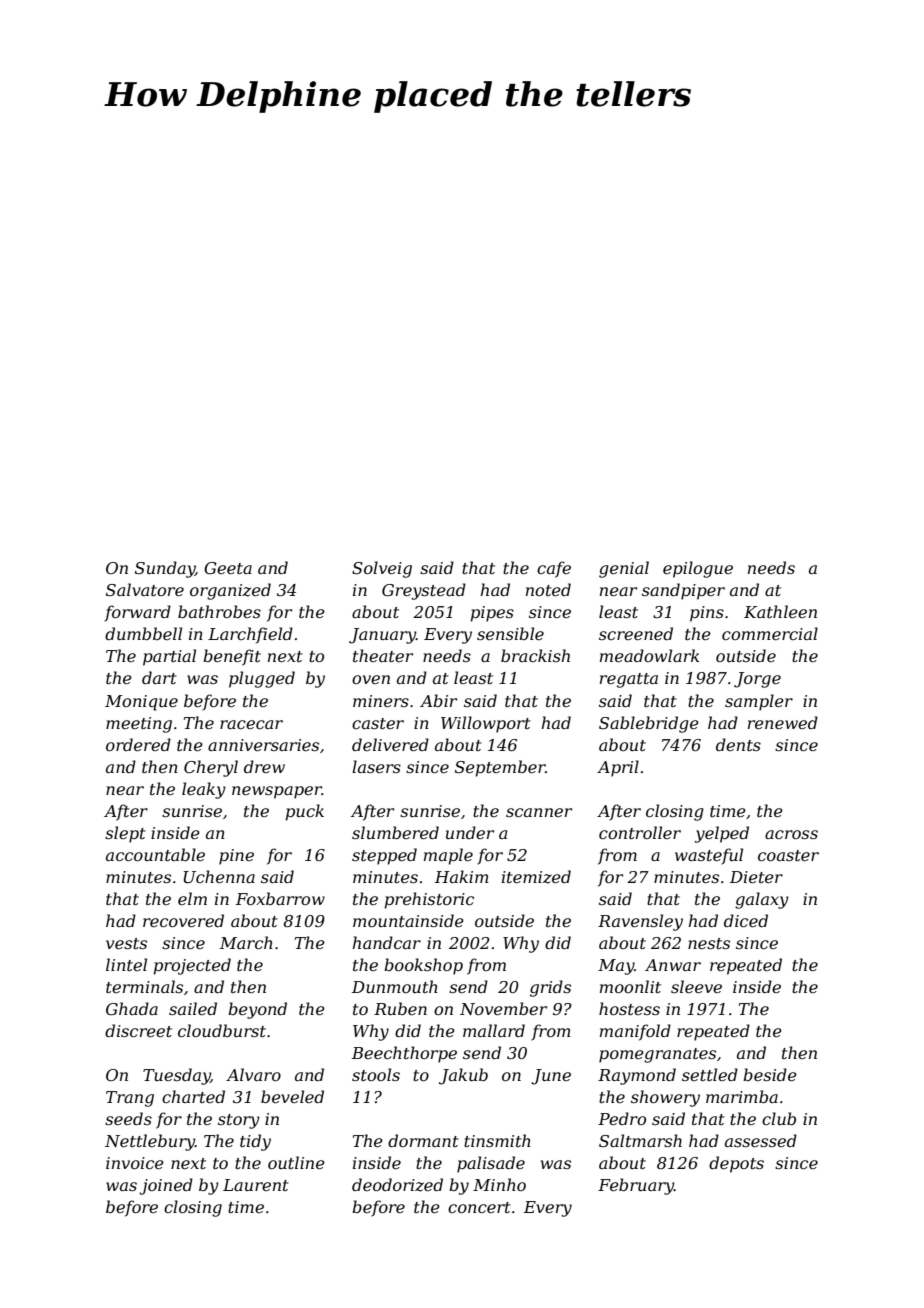 Image resolution: width=924 pixels, height=1308 pixels. I want to click on wasteful, so click(709, 856).
